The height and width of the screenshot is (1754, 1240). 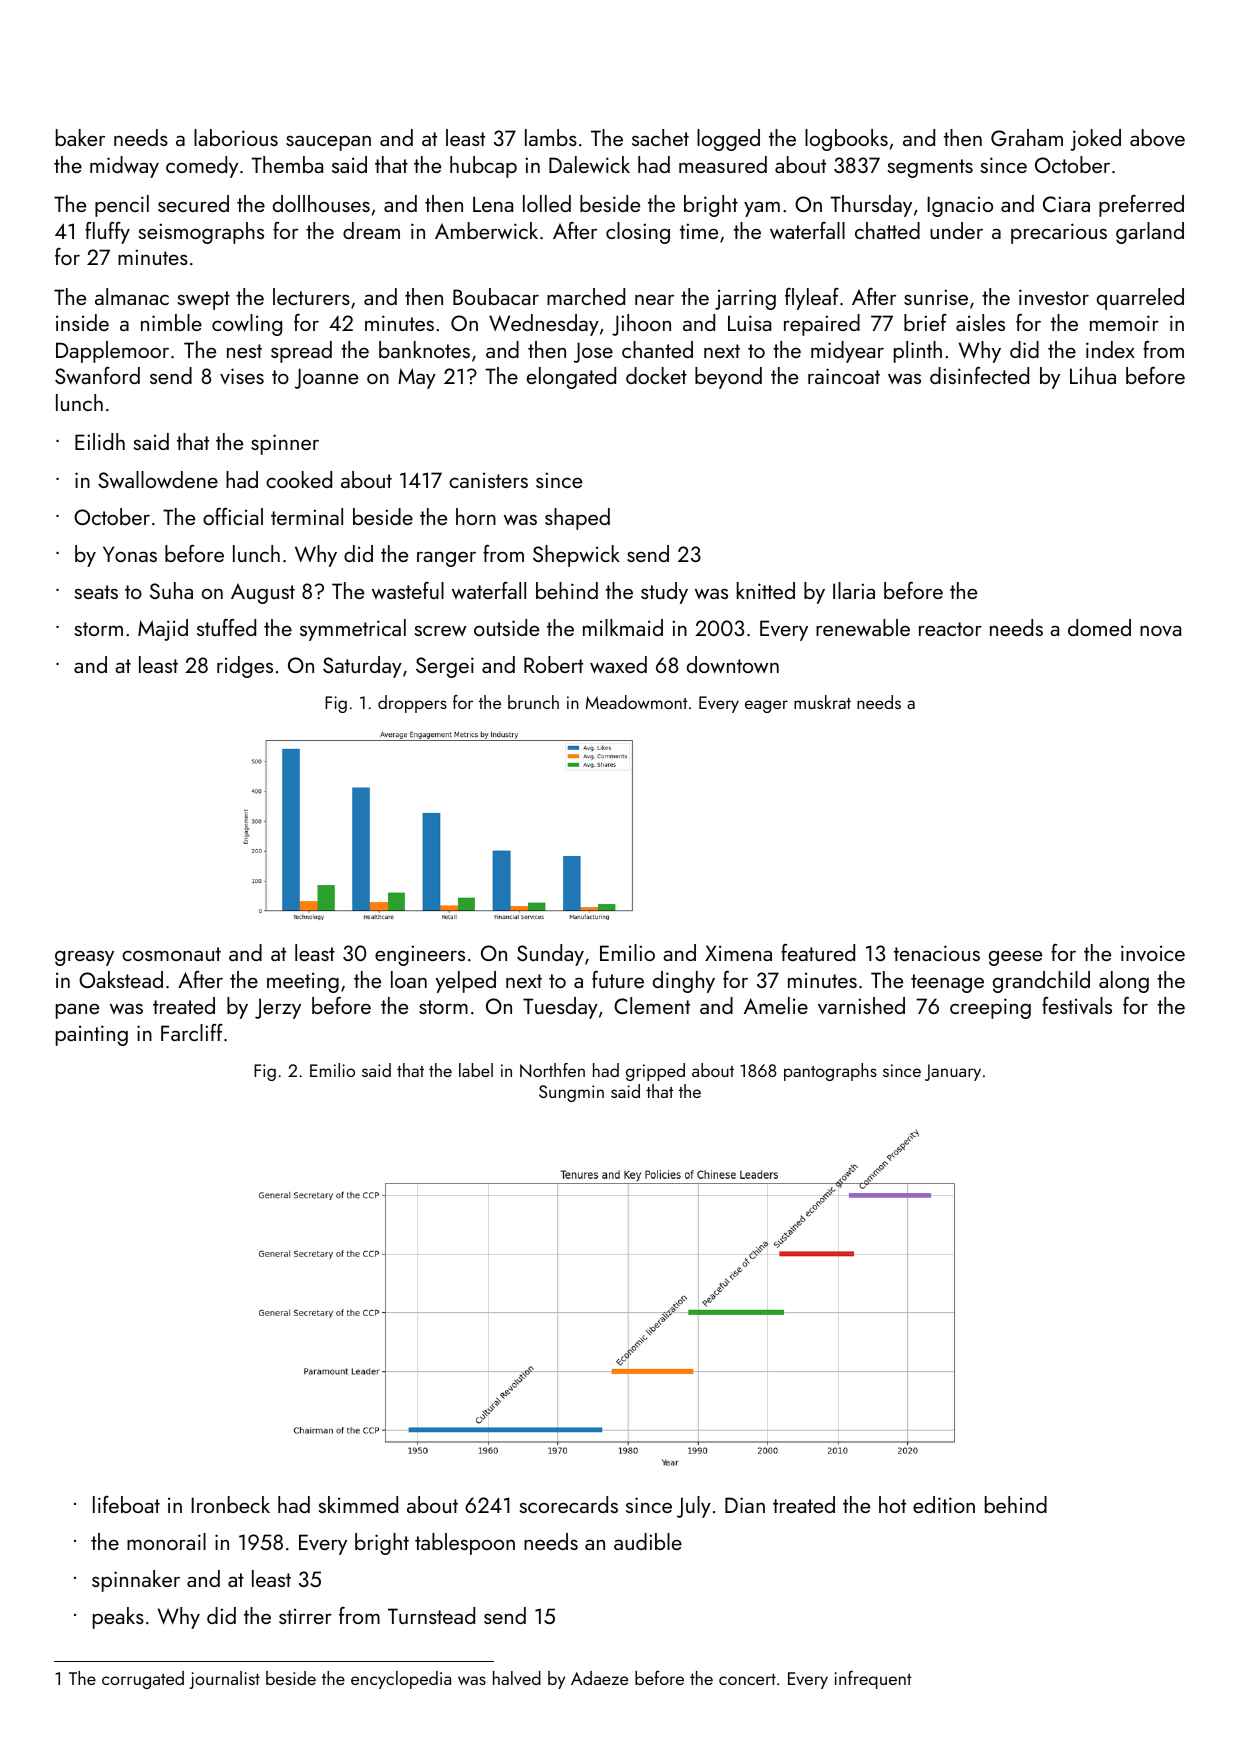 I want to click on raincoat, so click(x=844, y=376).
